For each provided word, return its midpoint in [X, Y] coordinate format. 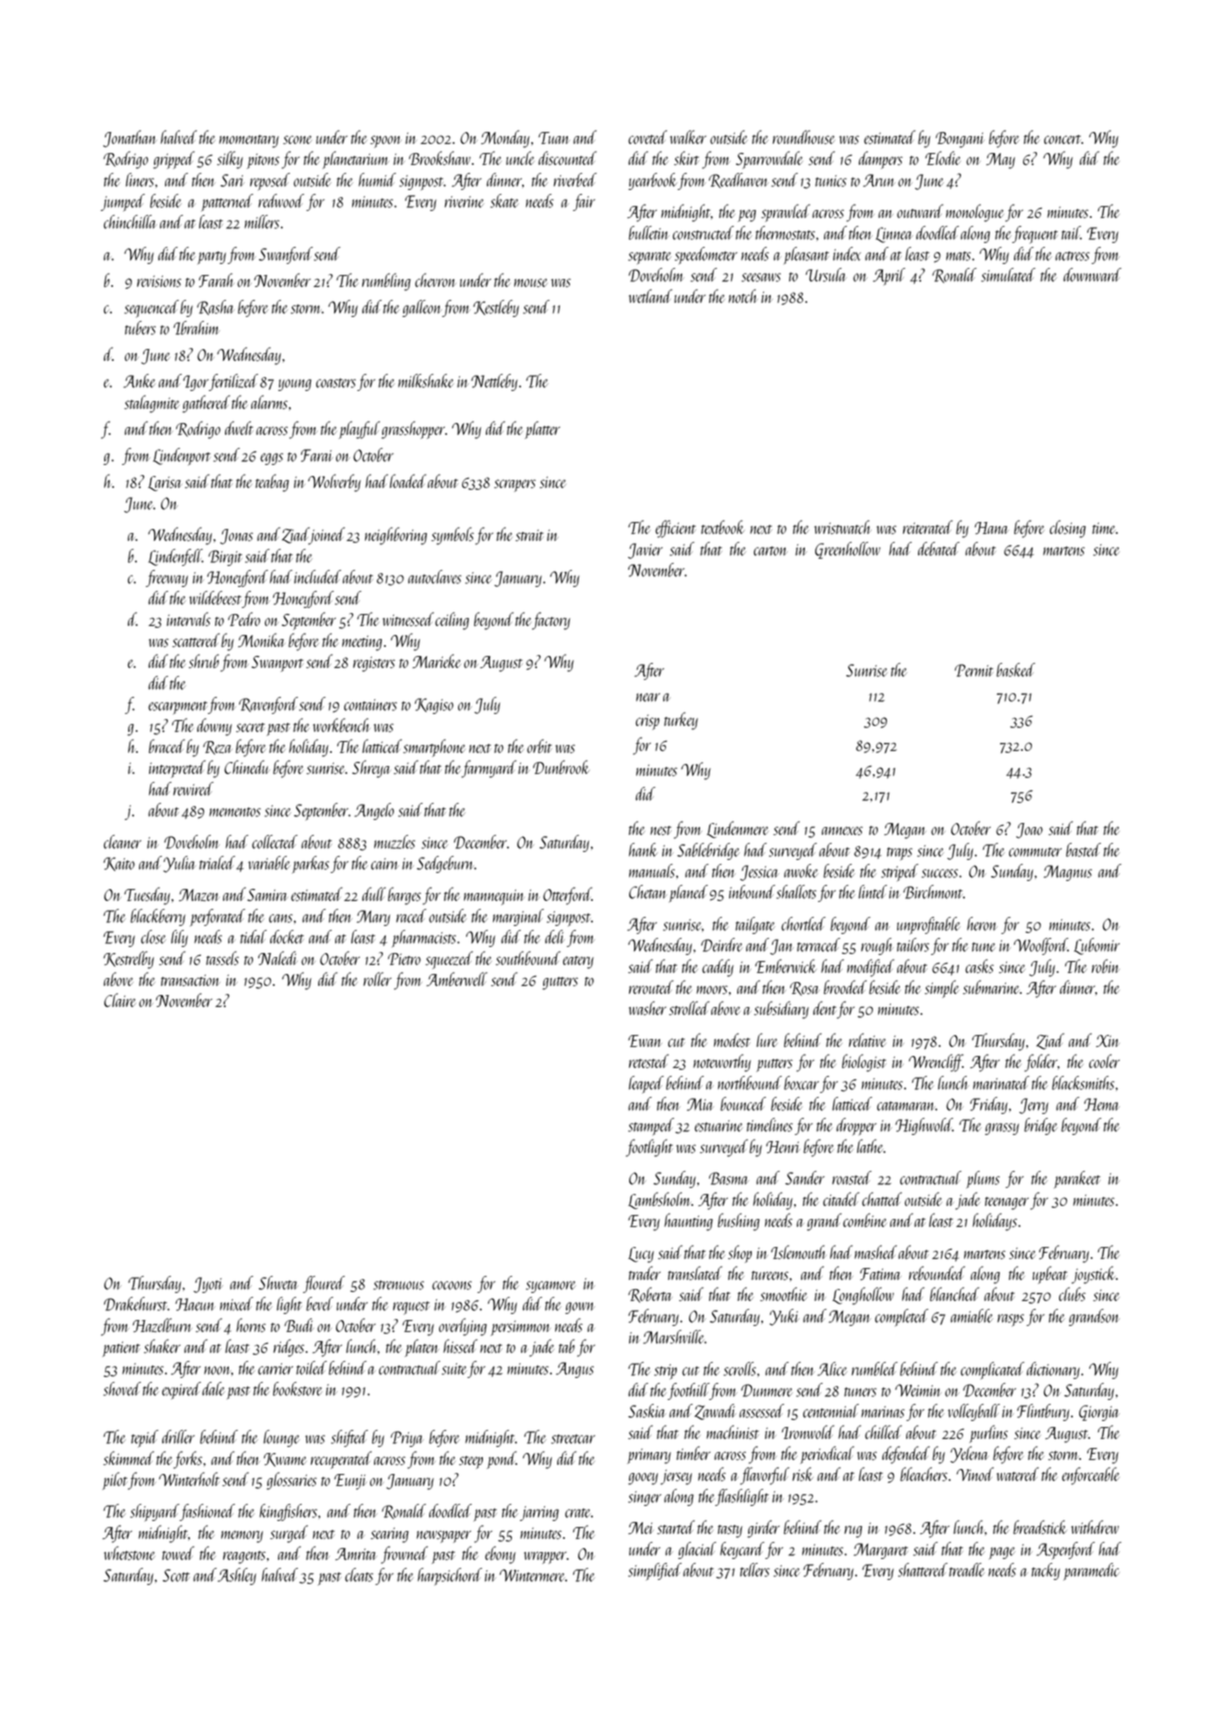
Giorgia [1098, 1413]
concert [1062, 139]
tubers [140, 328]
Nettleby [494, 382]
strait [529, 535]
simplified [655, 1571]
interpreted [177, 769]
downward [1092, 275]
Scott [176, 1575]
